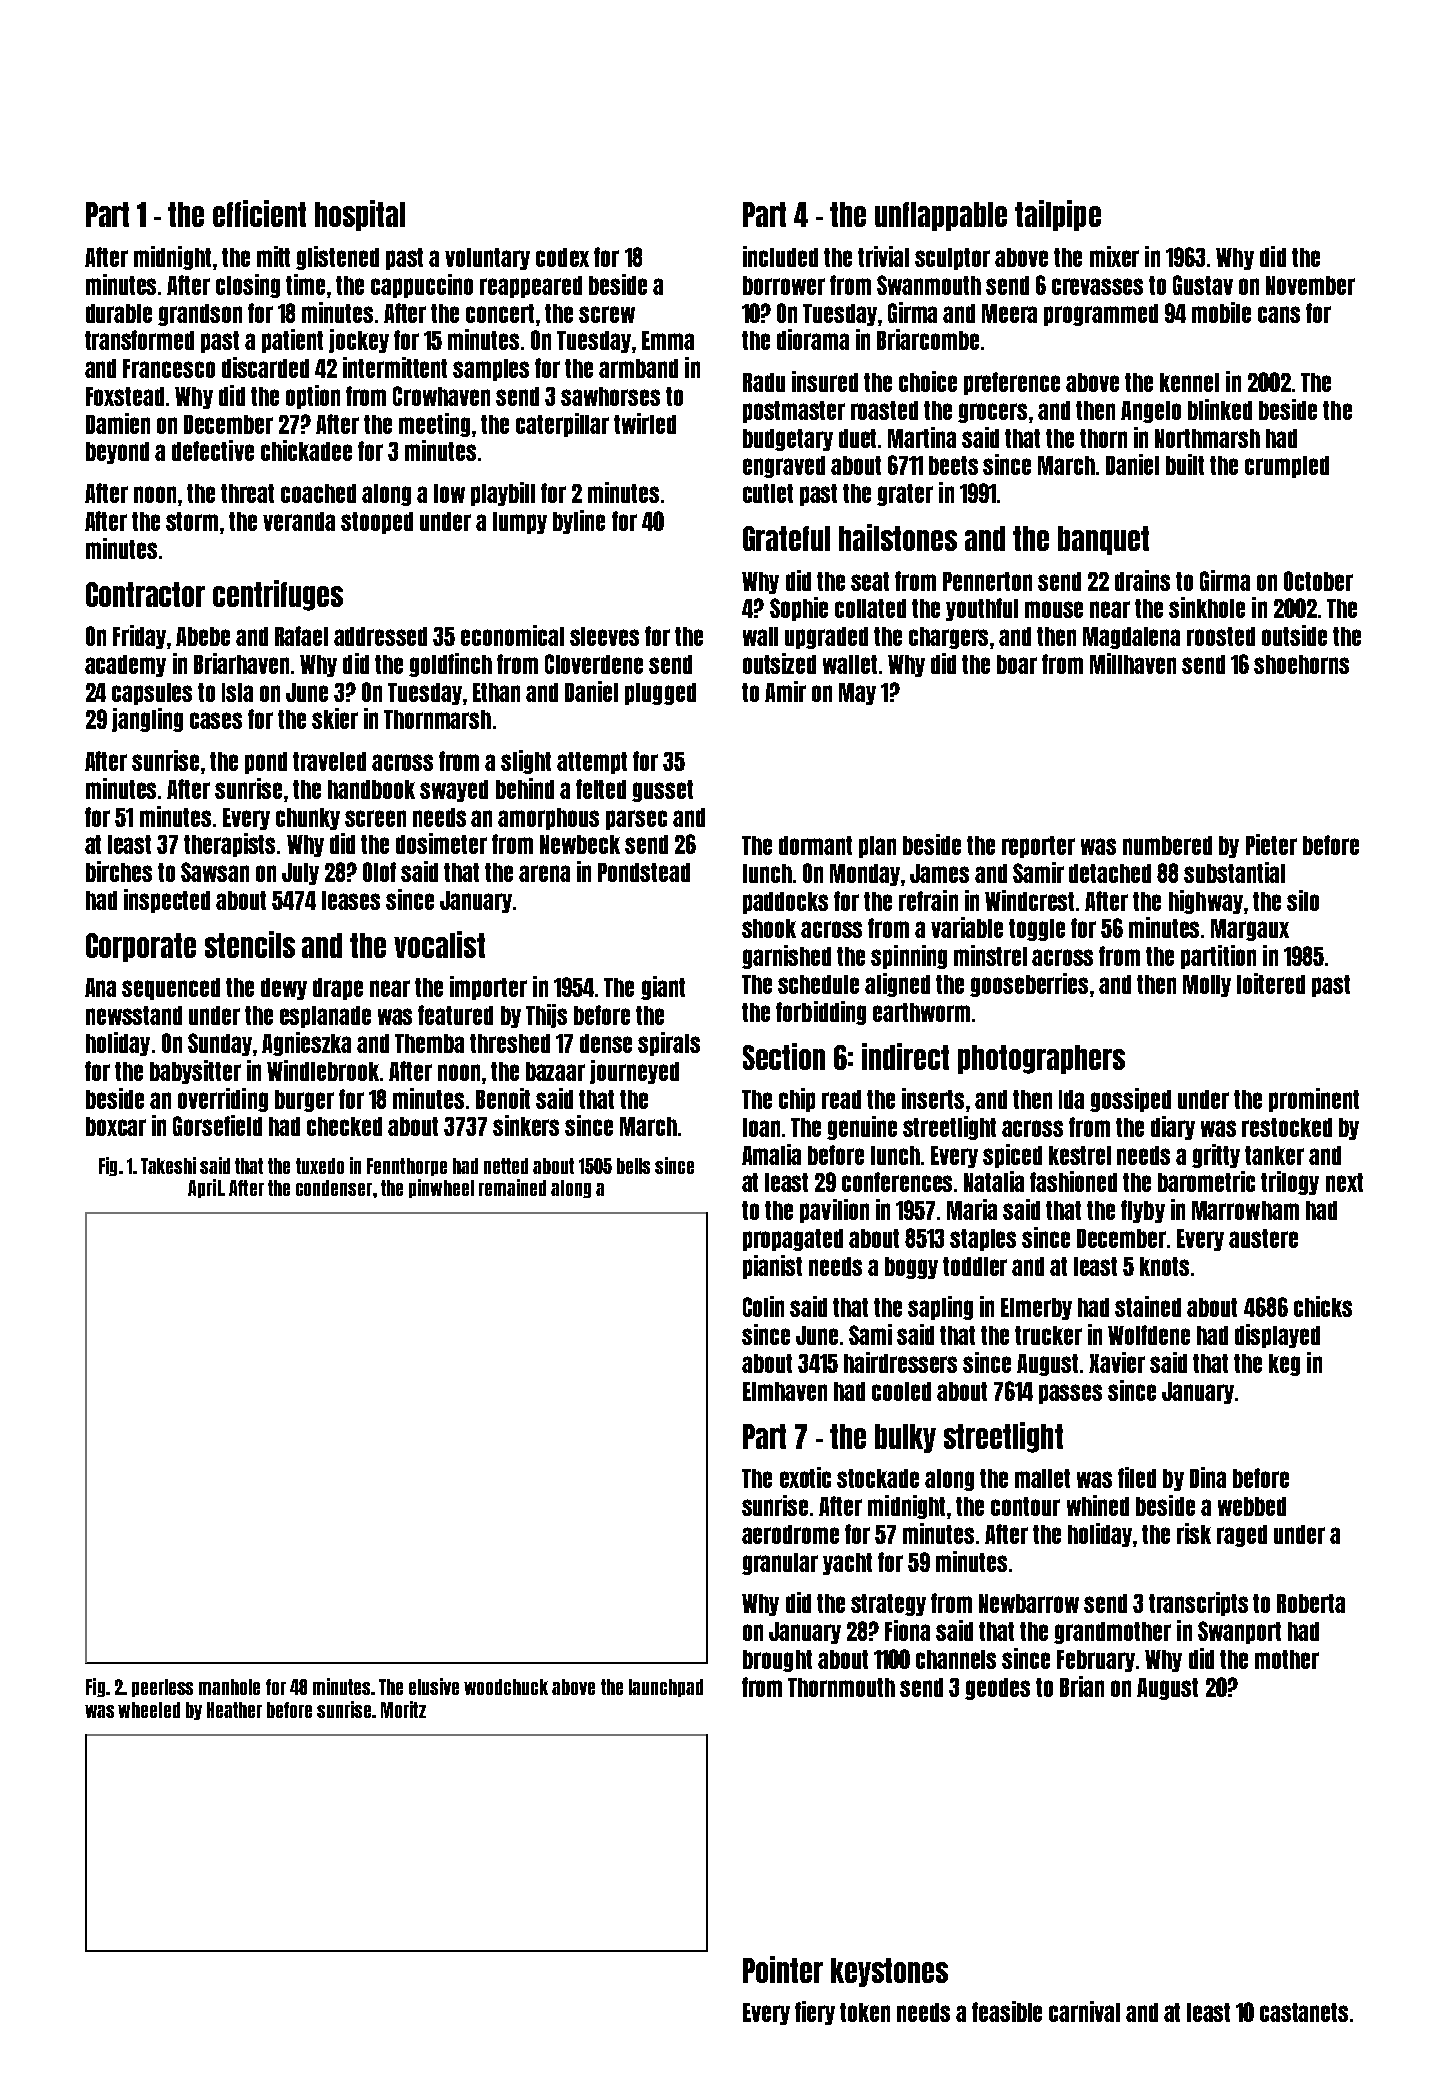 This screenshot has height=2100, width=1450. Describe the element at coordinates (777, 1661) in the screenshot. I see `brought` at that location.
